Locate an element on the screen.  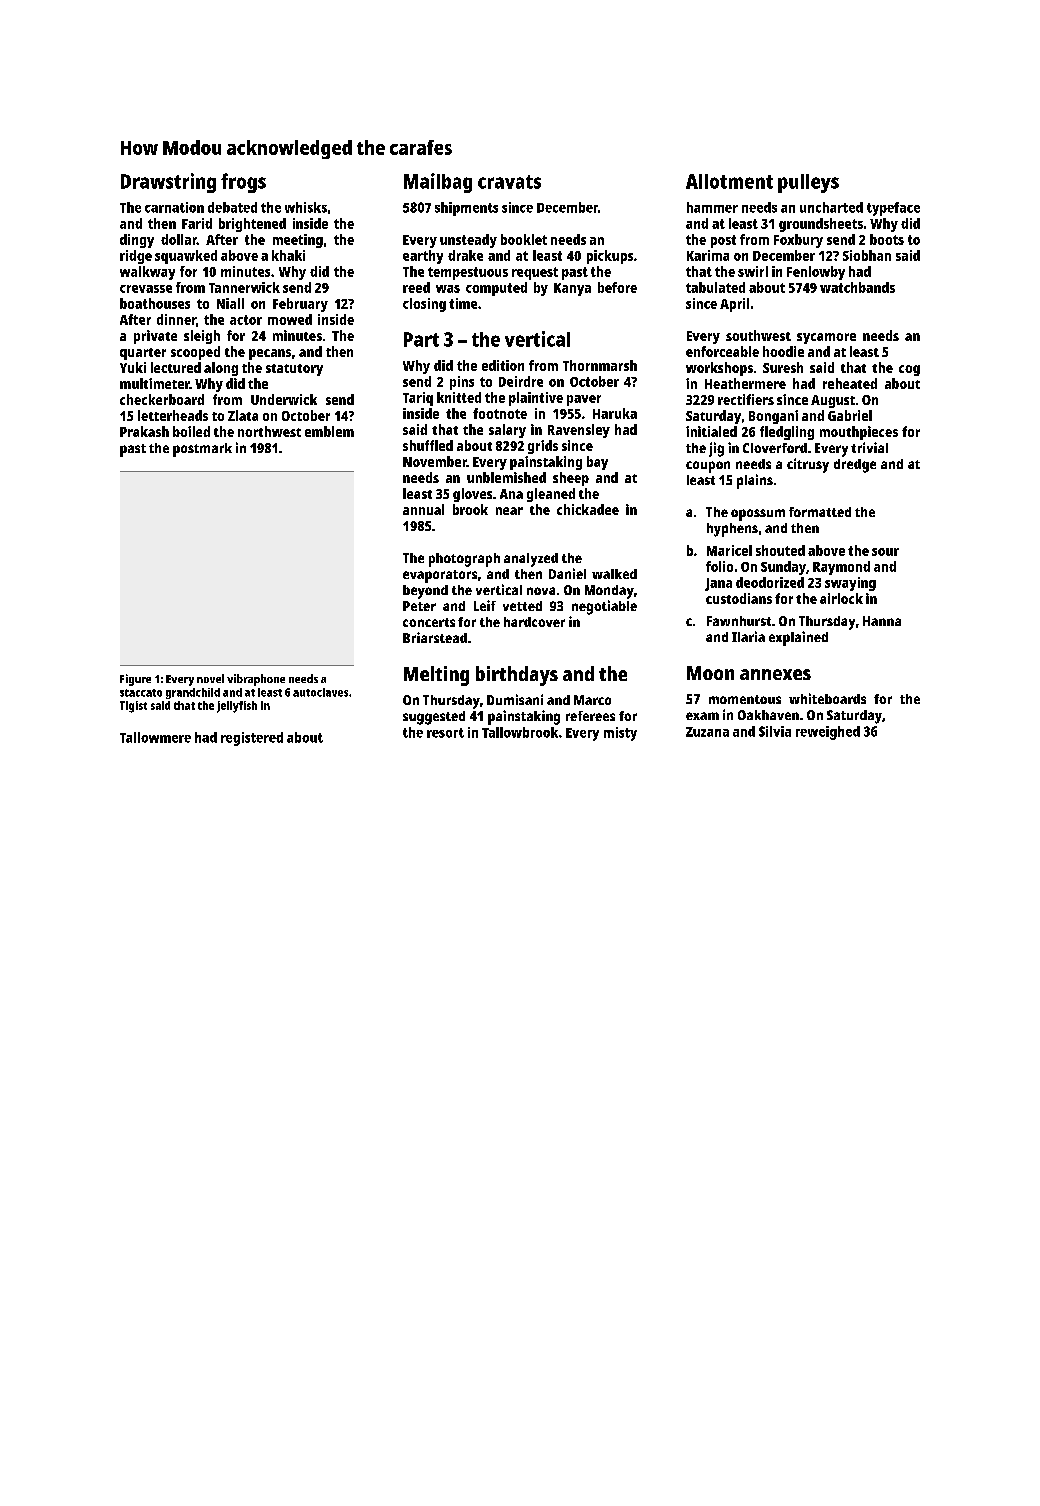
closing is located at coordinates (424, 305).
